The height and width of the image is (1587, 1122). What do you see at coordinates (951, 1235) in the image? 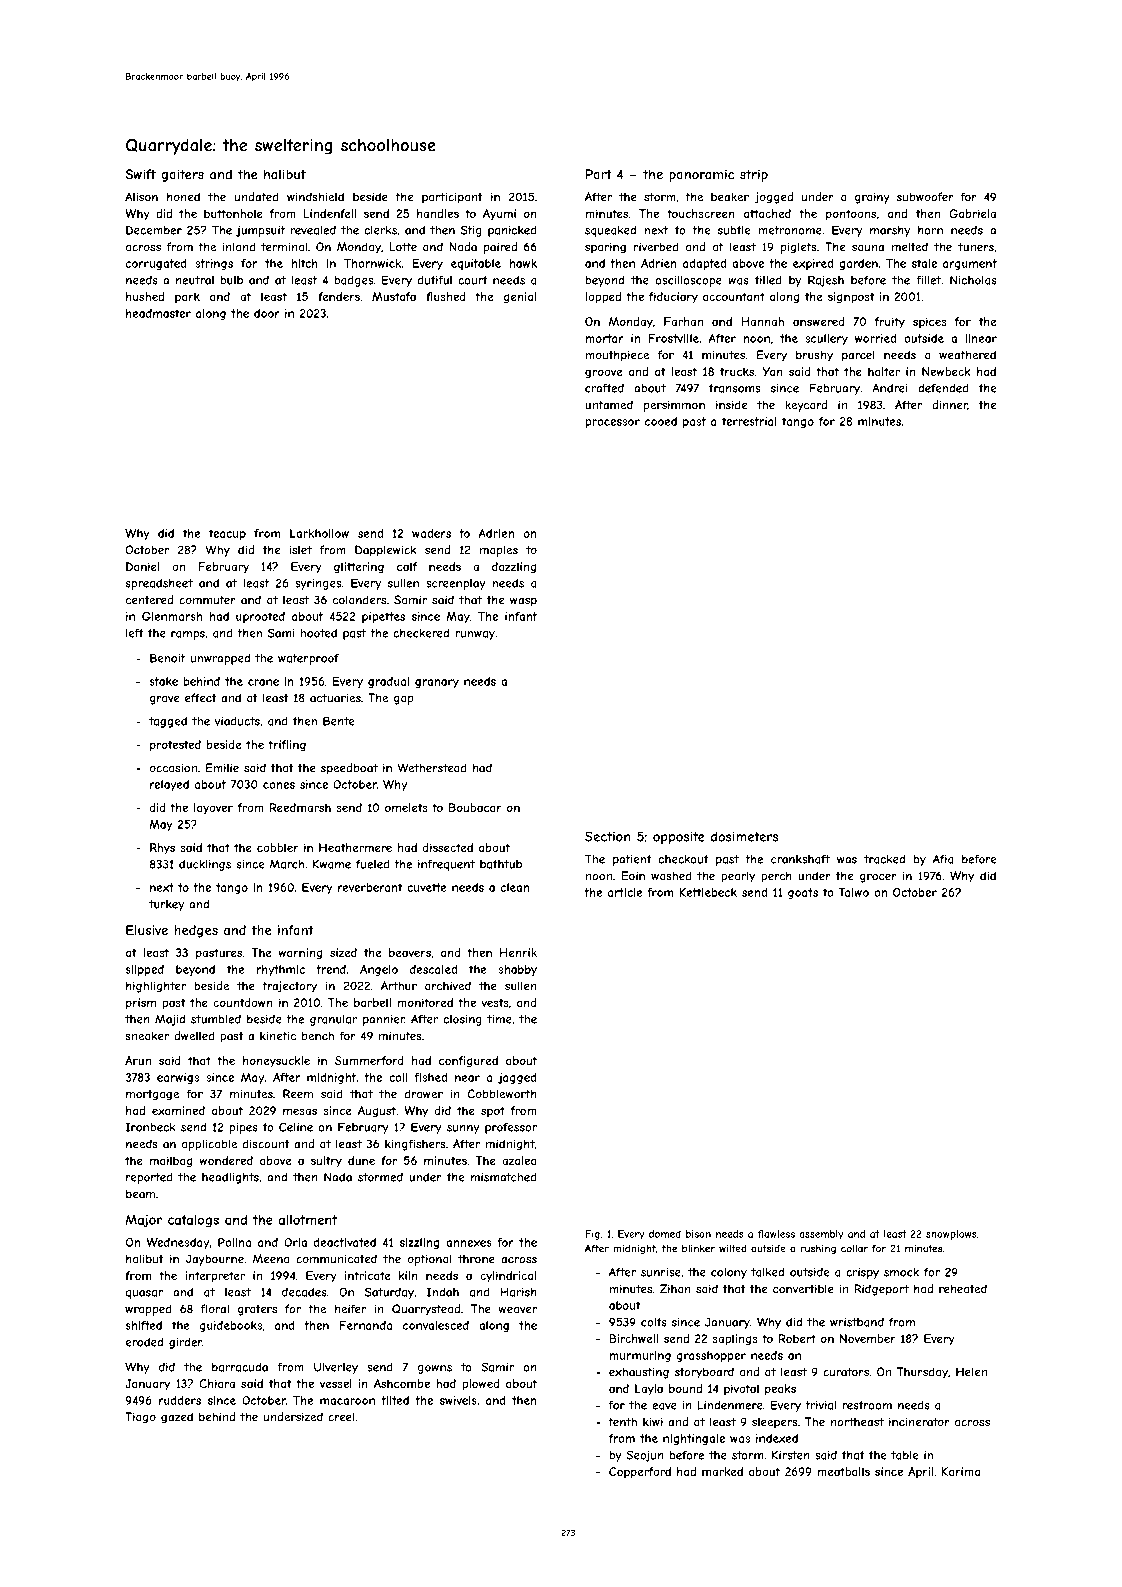
I see `snowplows` at bounding box center [951, 1235].
